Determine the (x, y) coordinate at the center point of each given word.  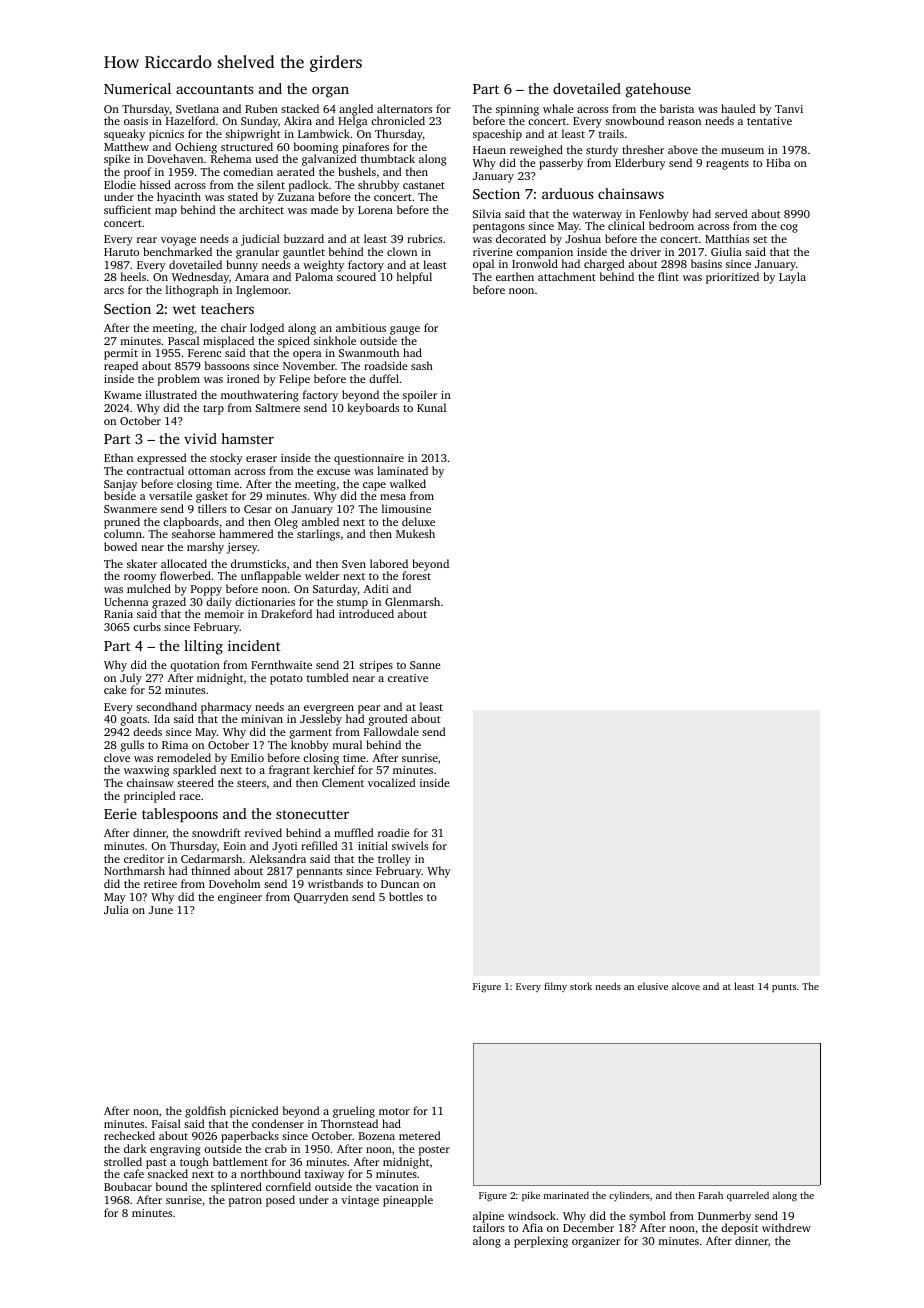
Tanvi (789, 109)
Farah (710, 1195)
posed (280, 1201)
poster (434, 1151)
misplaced (228, 342)
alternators (404, 108)
